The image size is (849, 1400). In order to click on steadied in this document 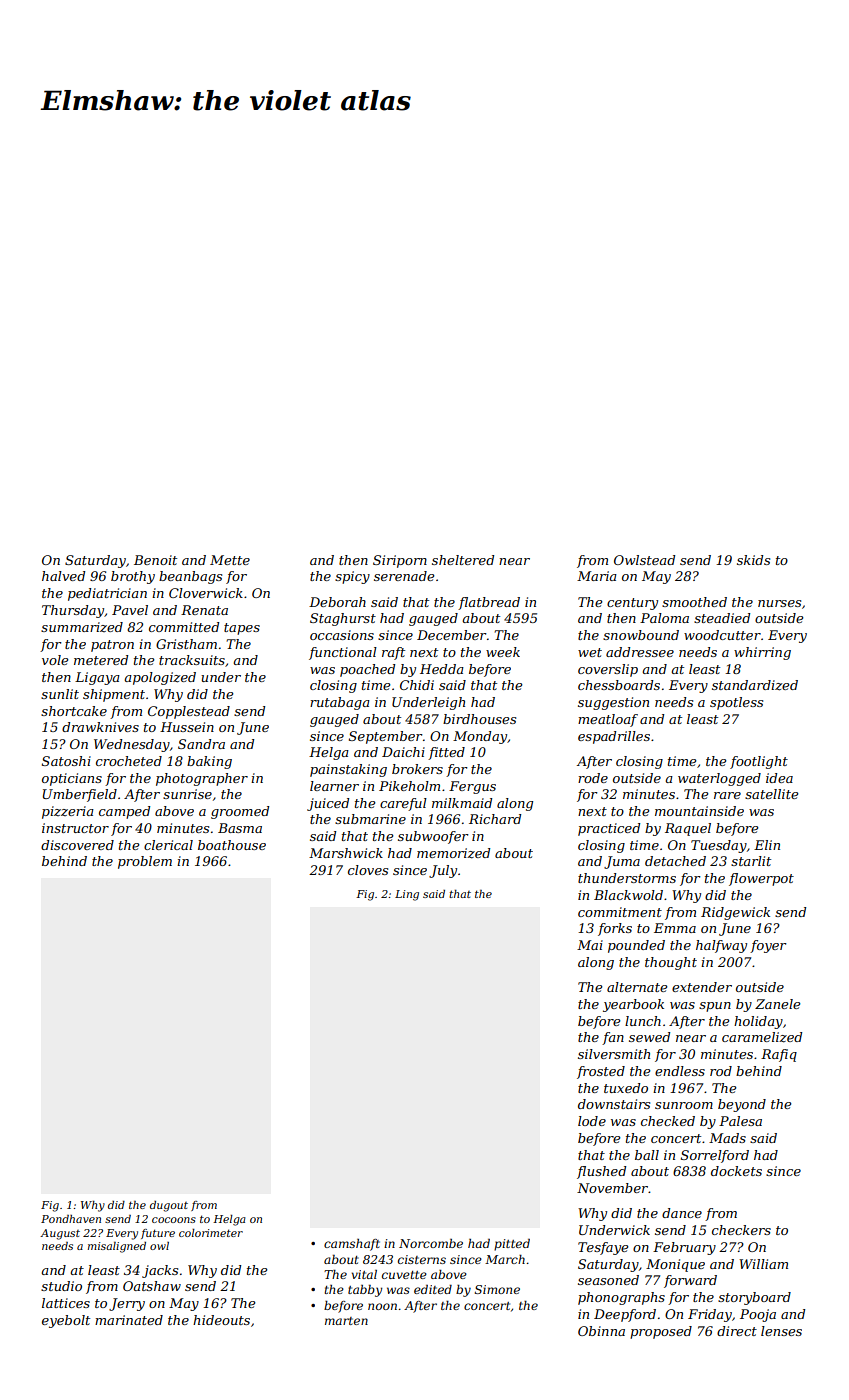, I will do `click(722, 618)`.
